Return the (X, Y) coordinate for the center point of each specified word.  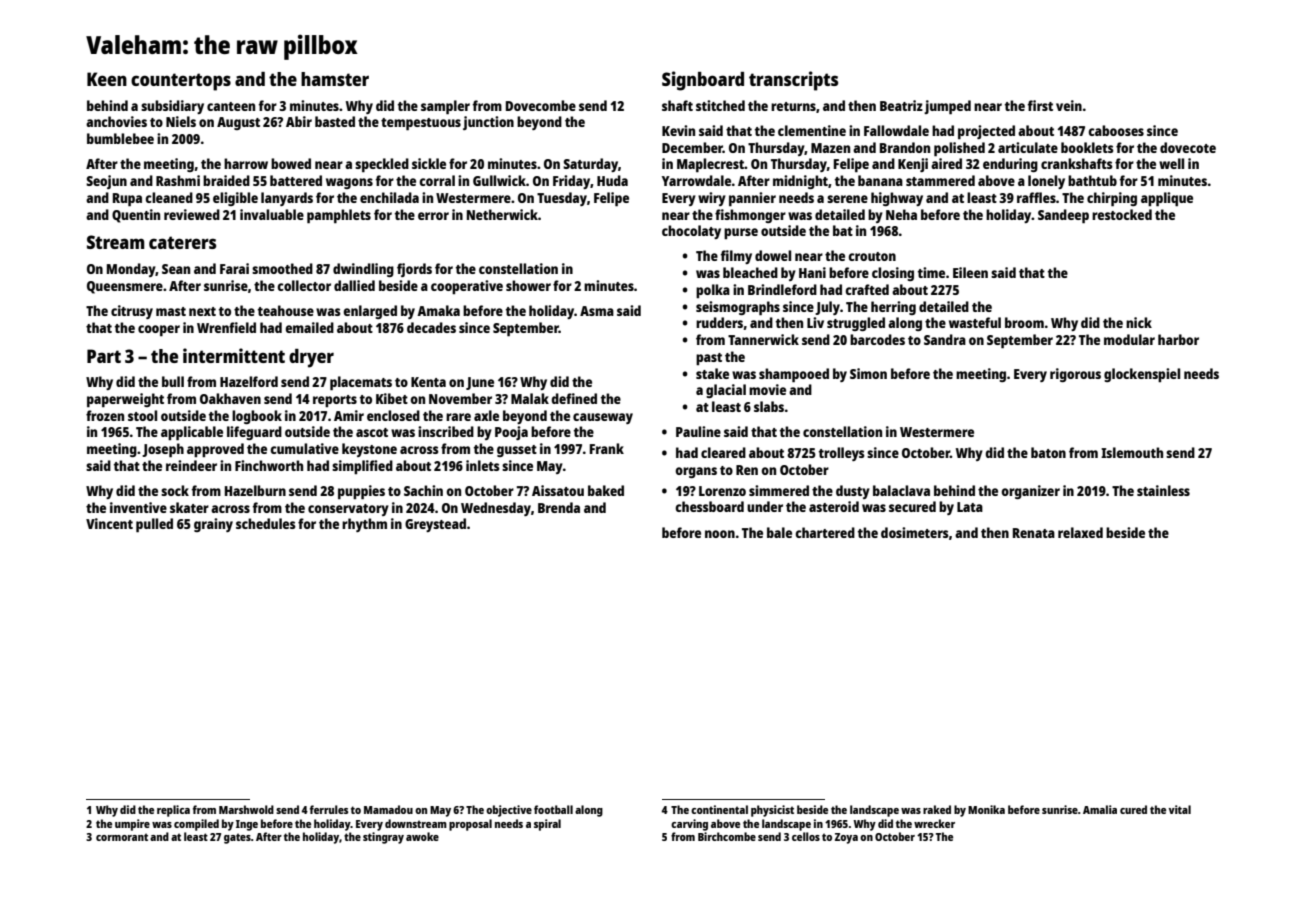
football (553, 809)
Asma (597, 311)
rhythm (364, 525)
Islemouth (1132, 452)
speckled (382, 165)
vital (1180, 809)
